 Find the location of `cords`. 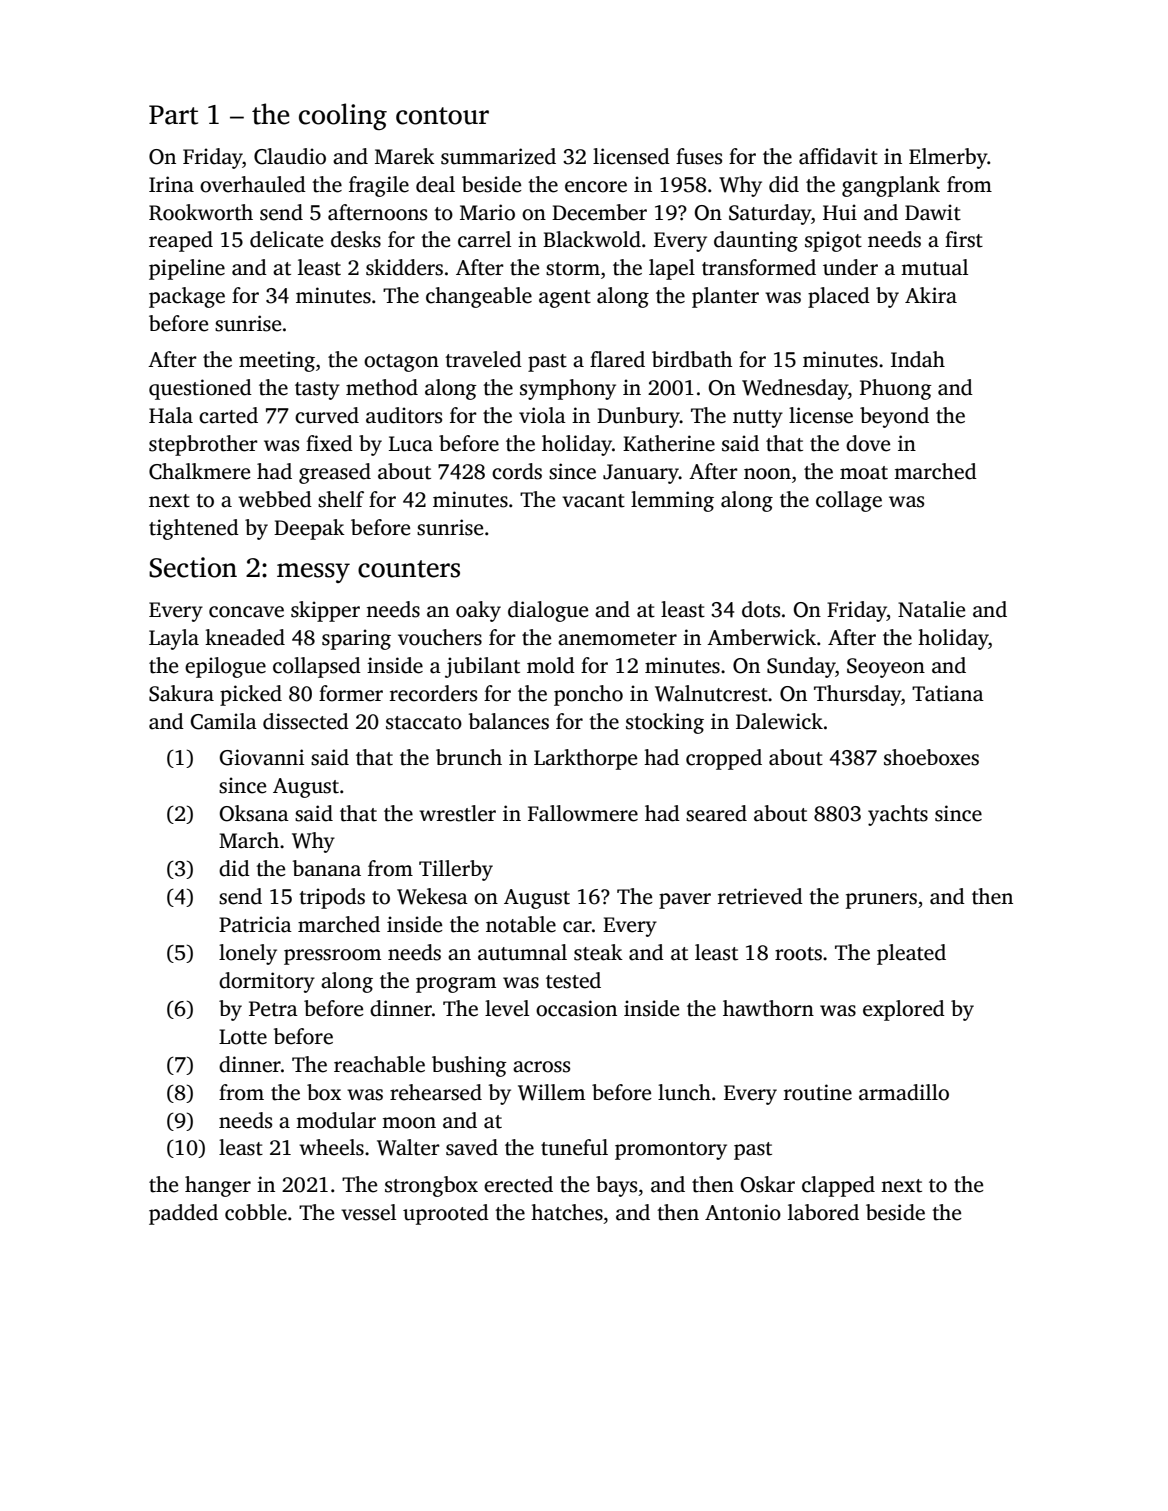

cords is located at coordinates (517, 471).
